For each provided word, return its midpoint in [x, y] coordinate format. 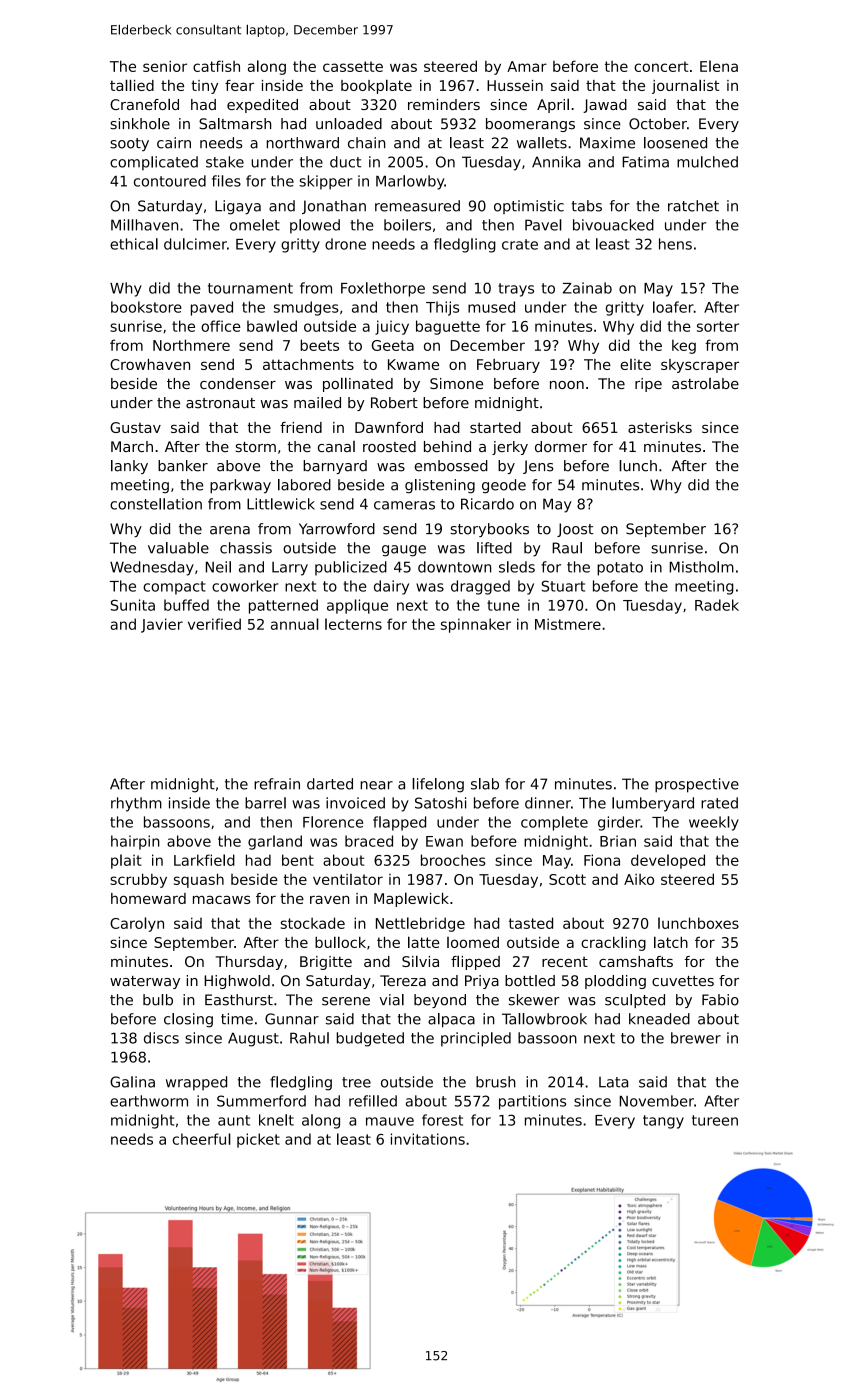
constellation [156, 504]
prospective [697, 785]
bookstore [146, 307]
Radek [717, 605]
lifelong [438, 785]
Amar [527, 66]
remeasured [417, 206]
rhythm [136, 804]
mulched [707, 162]
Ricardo [487, 504]
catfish [216, 66]
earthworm [149, 1101]
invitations [428, 1139]
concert [661, 66]
